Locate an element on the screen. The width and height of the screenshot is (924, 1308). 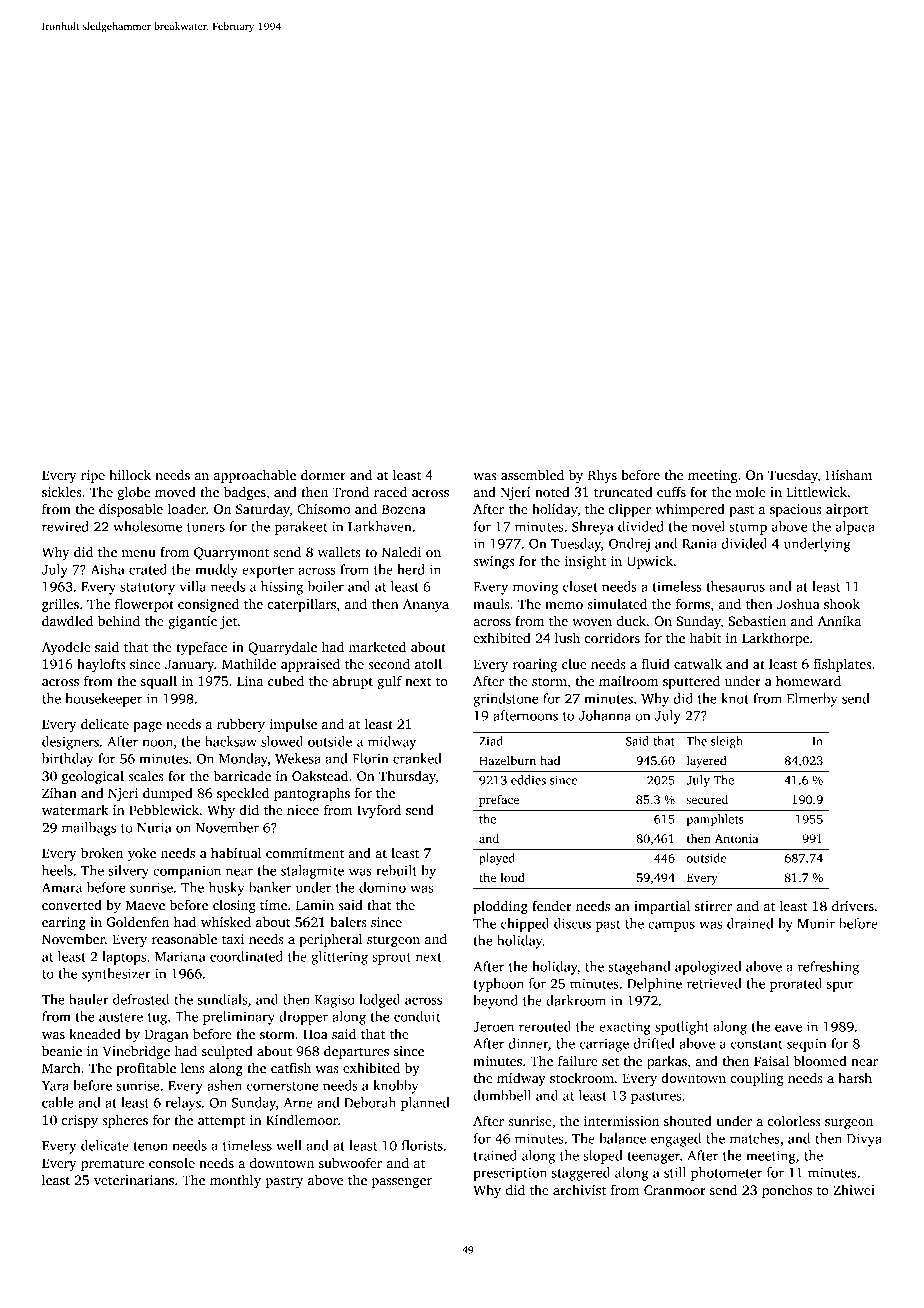
noted is located at coordinates (552, 492).
